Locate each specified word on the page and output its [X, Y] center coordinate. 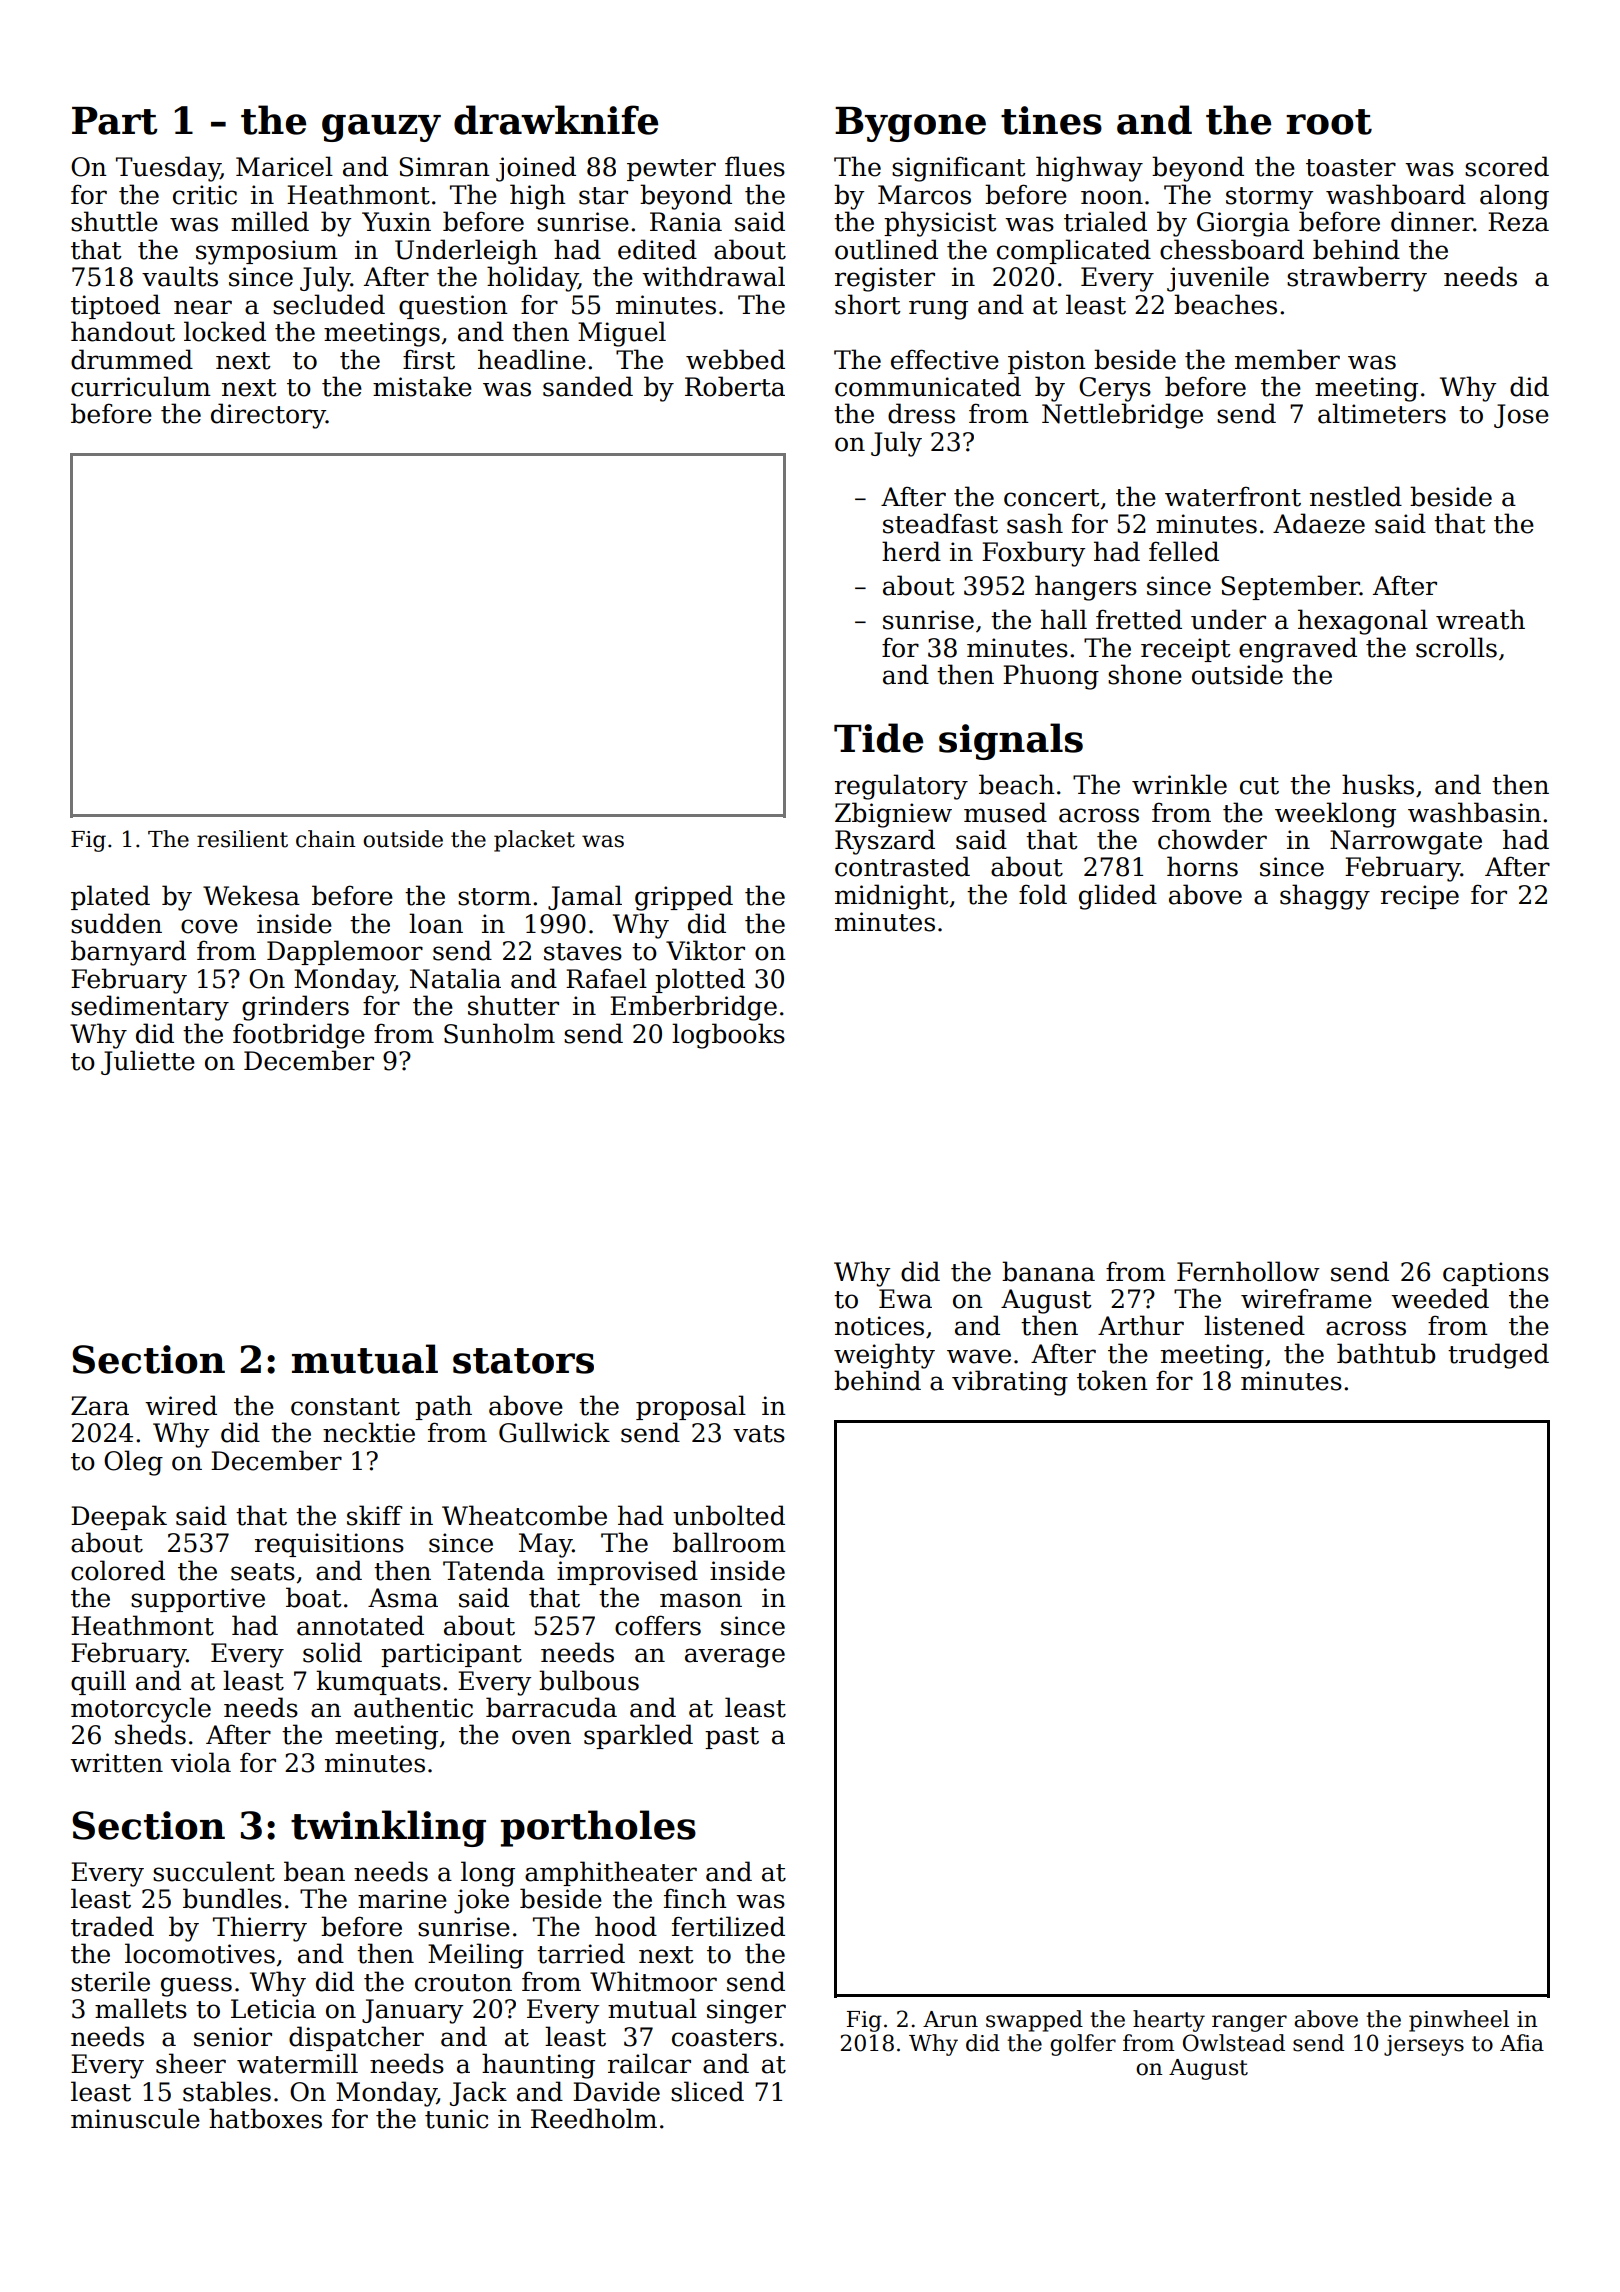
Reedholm [594, 2118]
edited [657, 249]
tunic [456, 2119]
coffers [658, 1625]
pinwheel [1459, 2021]
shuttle [114, 221]
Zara [100, 1406]
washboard [1396, 194]
